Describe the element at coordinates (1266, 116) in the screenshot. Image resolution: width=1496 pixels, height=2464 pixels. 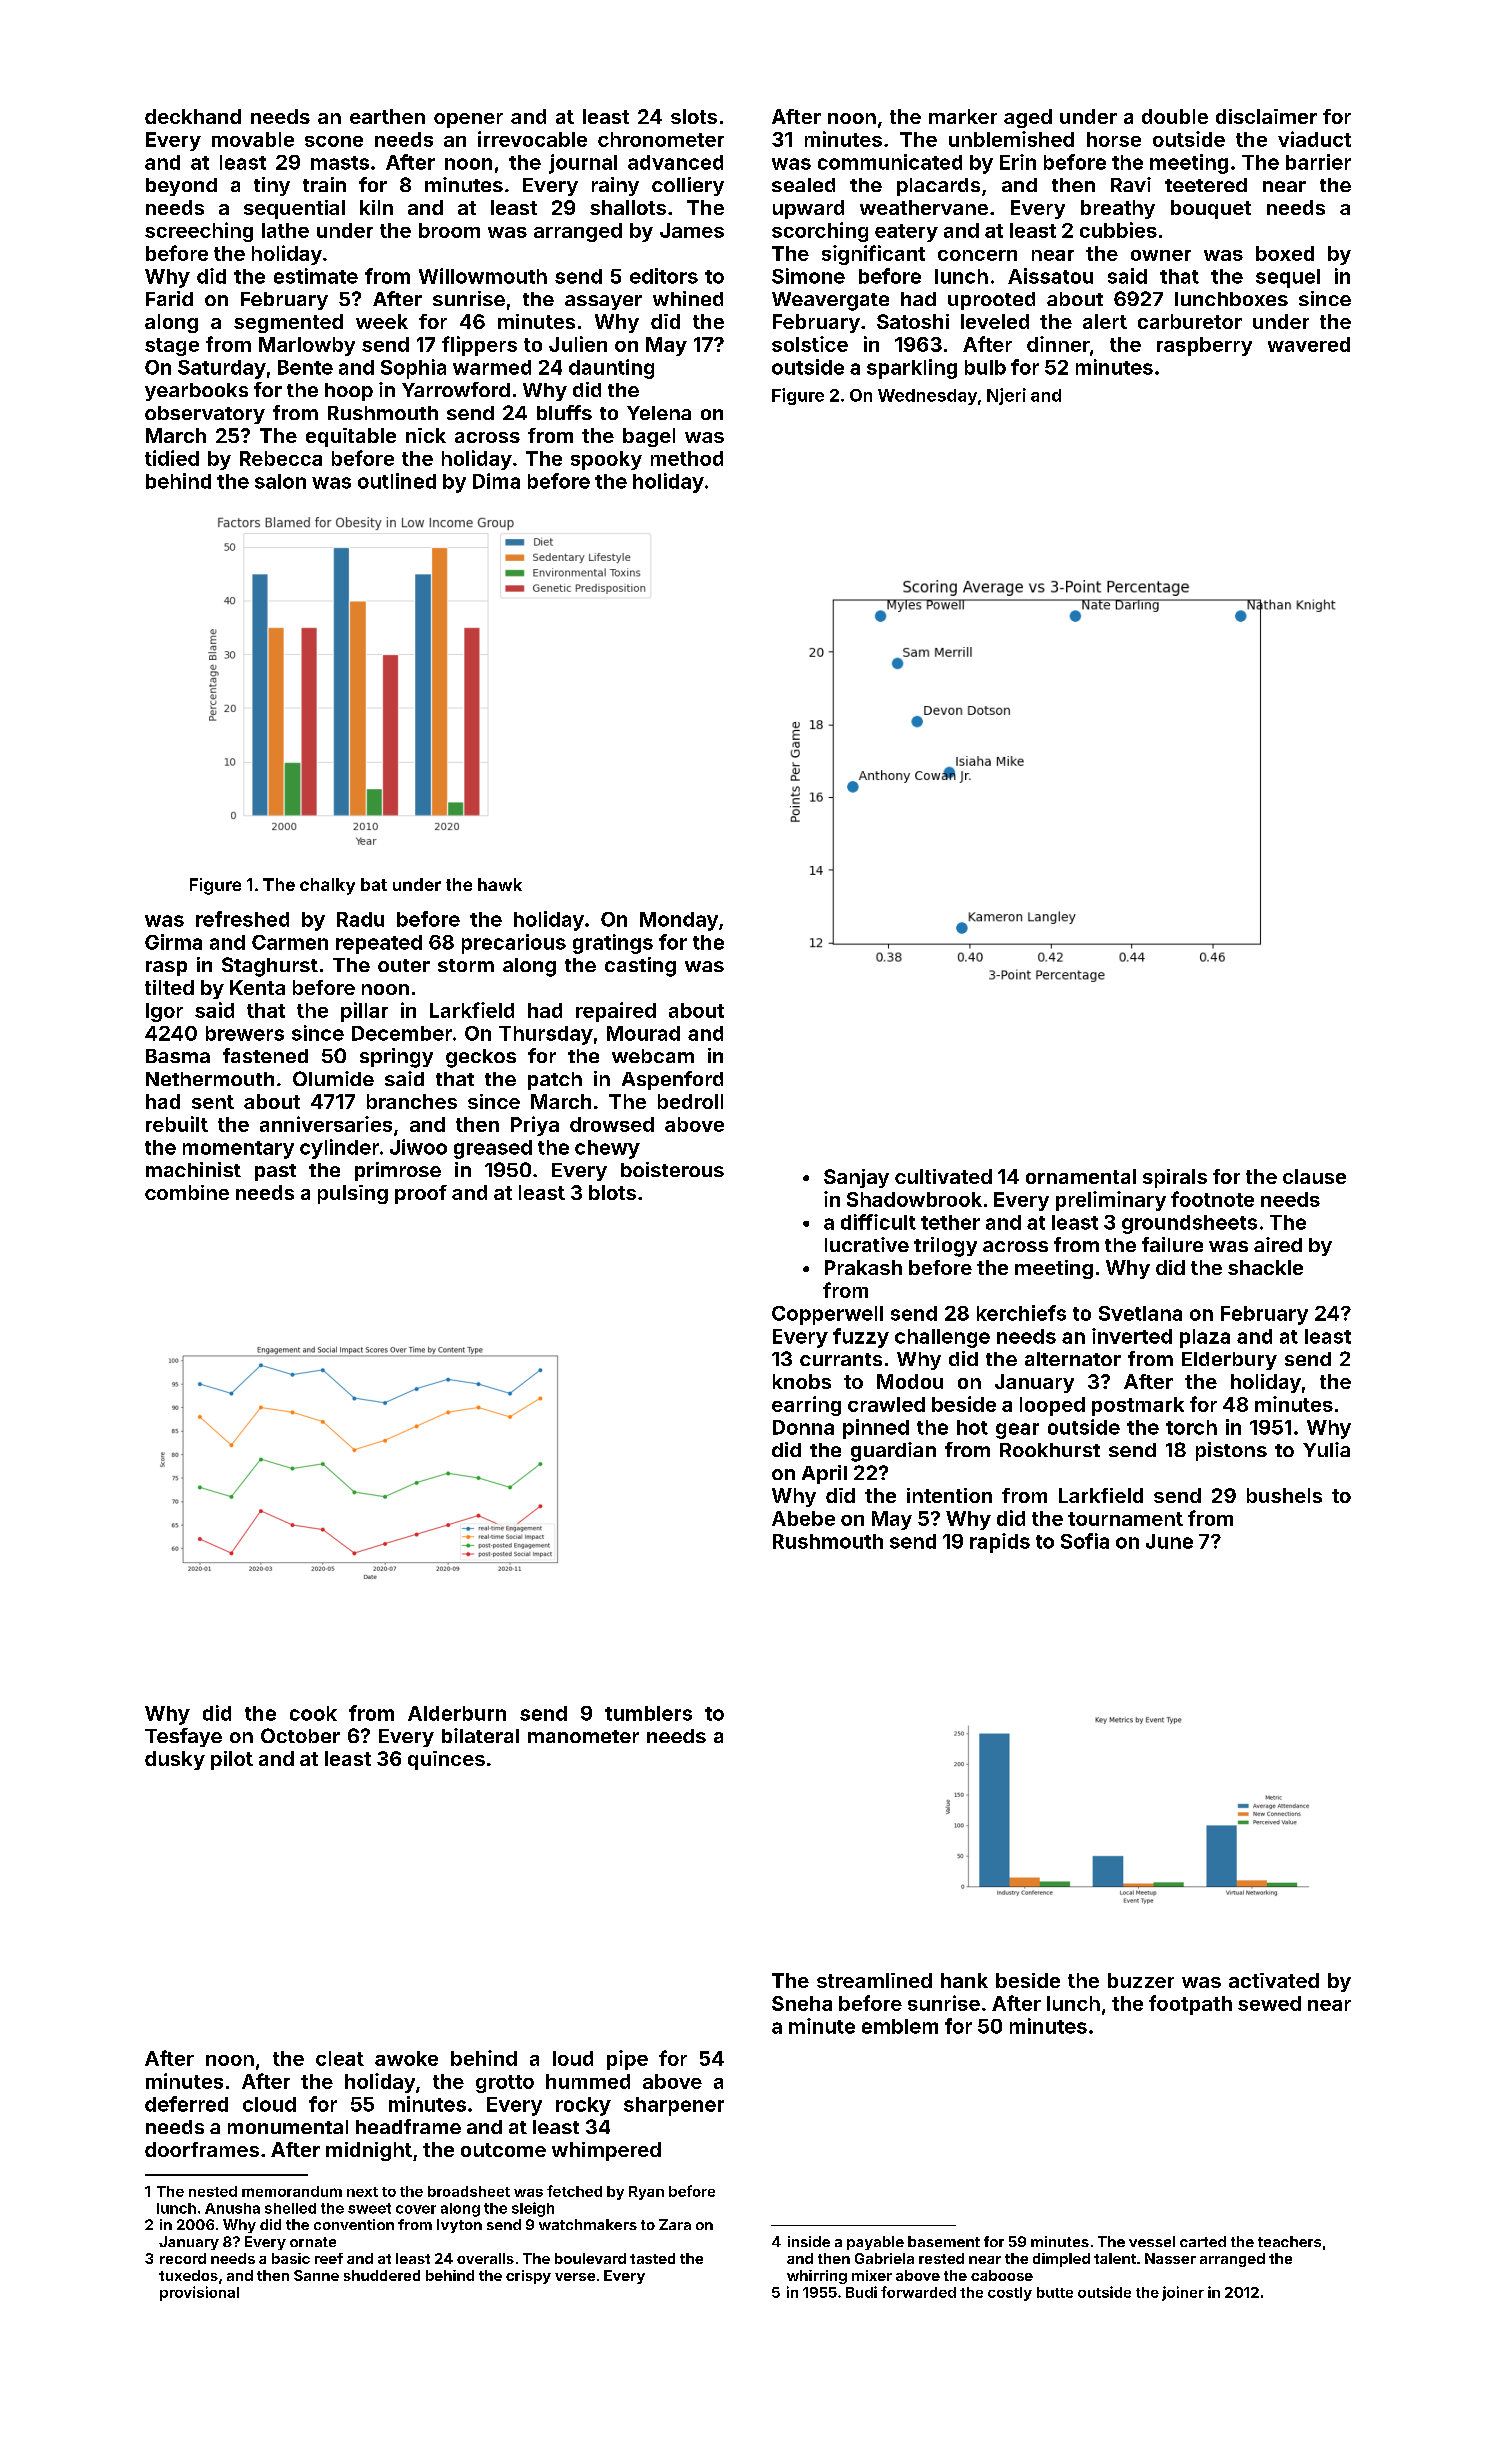
I see `disclaimer` at that location.
